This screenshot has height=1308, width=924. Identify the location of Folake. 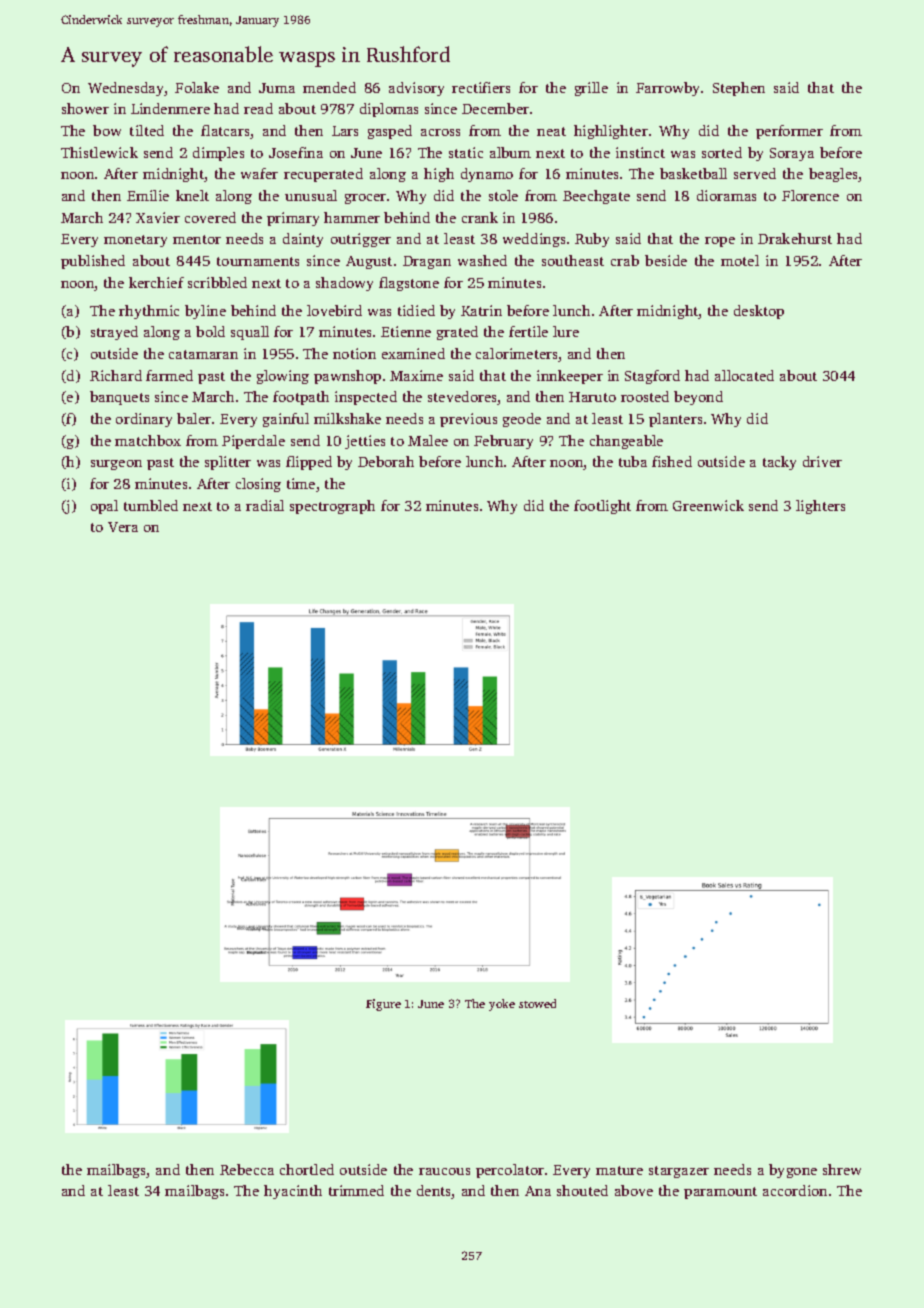
(197, 87).
